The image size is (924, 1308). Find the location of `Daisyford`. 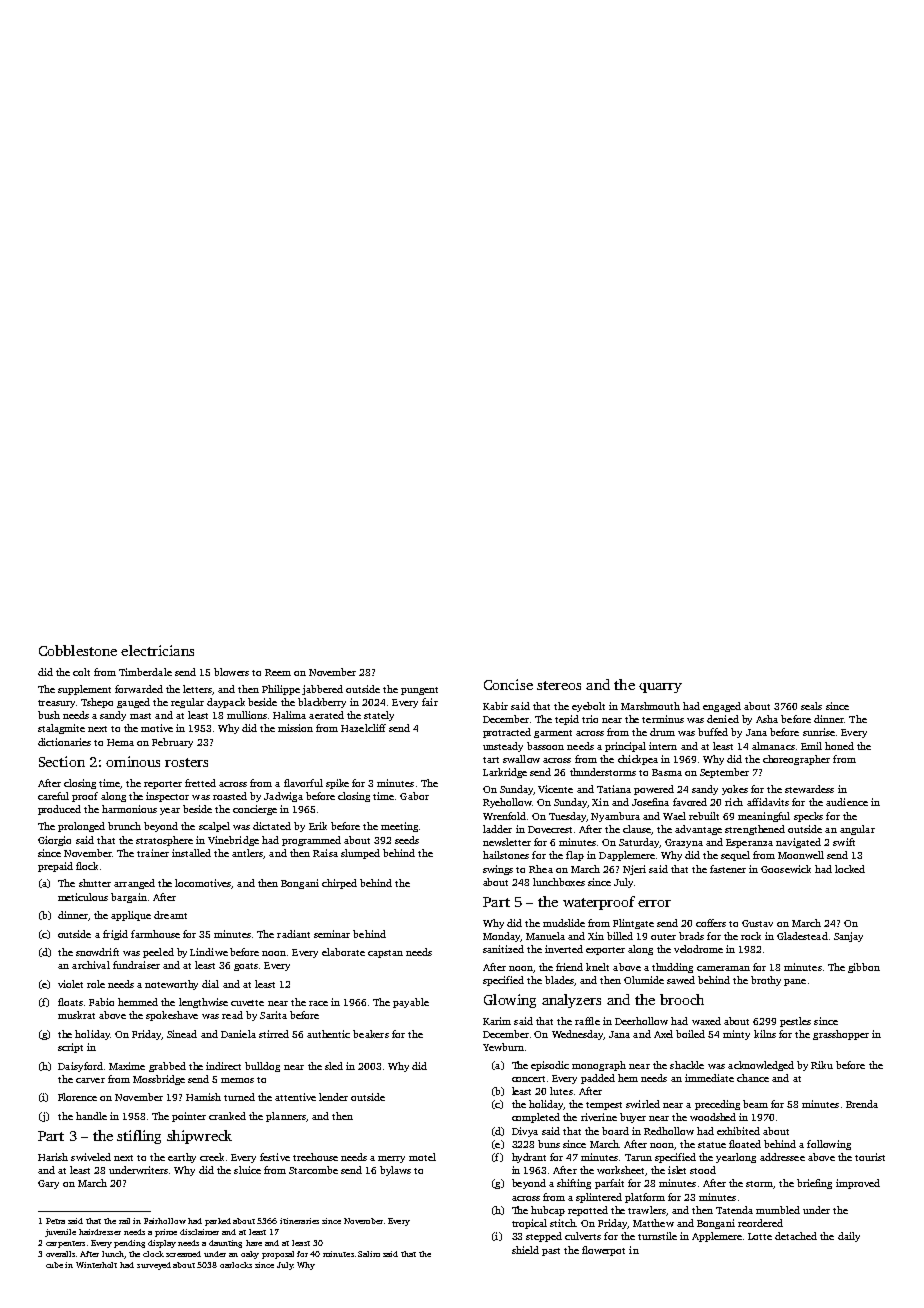

Daisyford is located at coordinates (80, 1067).
